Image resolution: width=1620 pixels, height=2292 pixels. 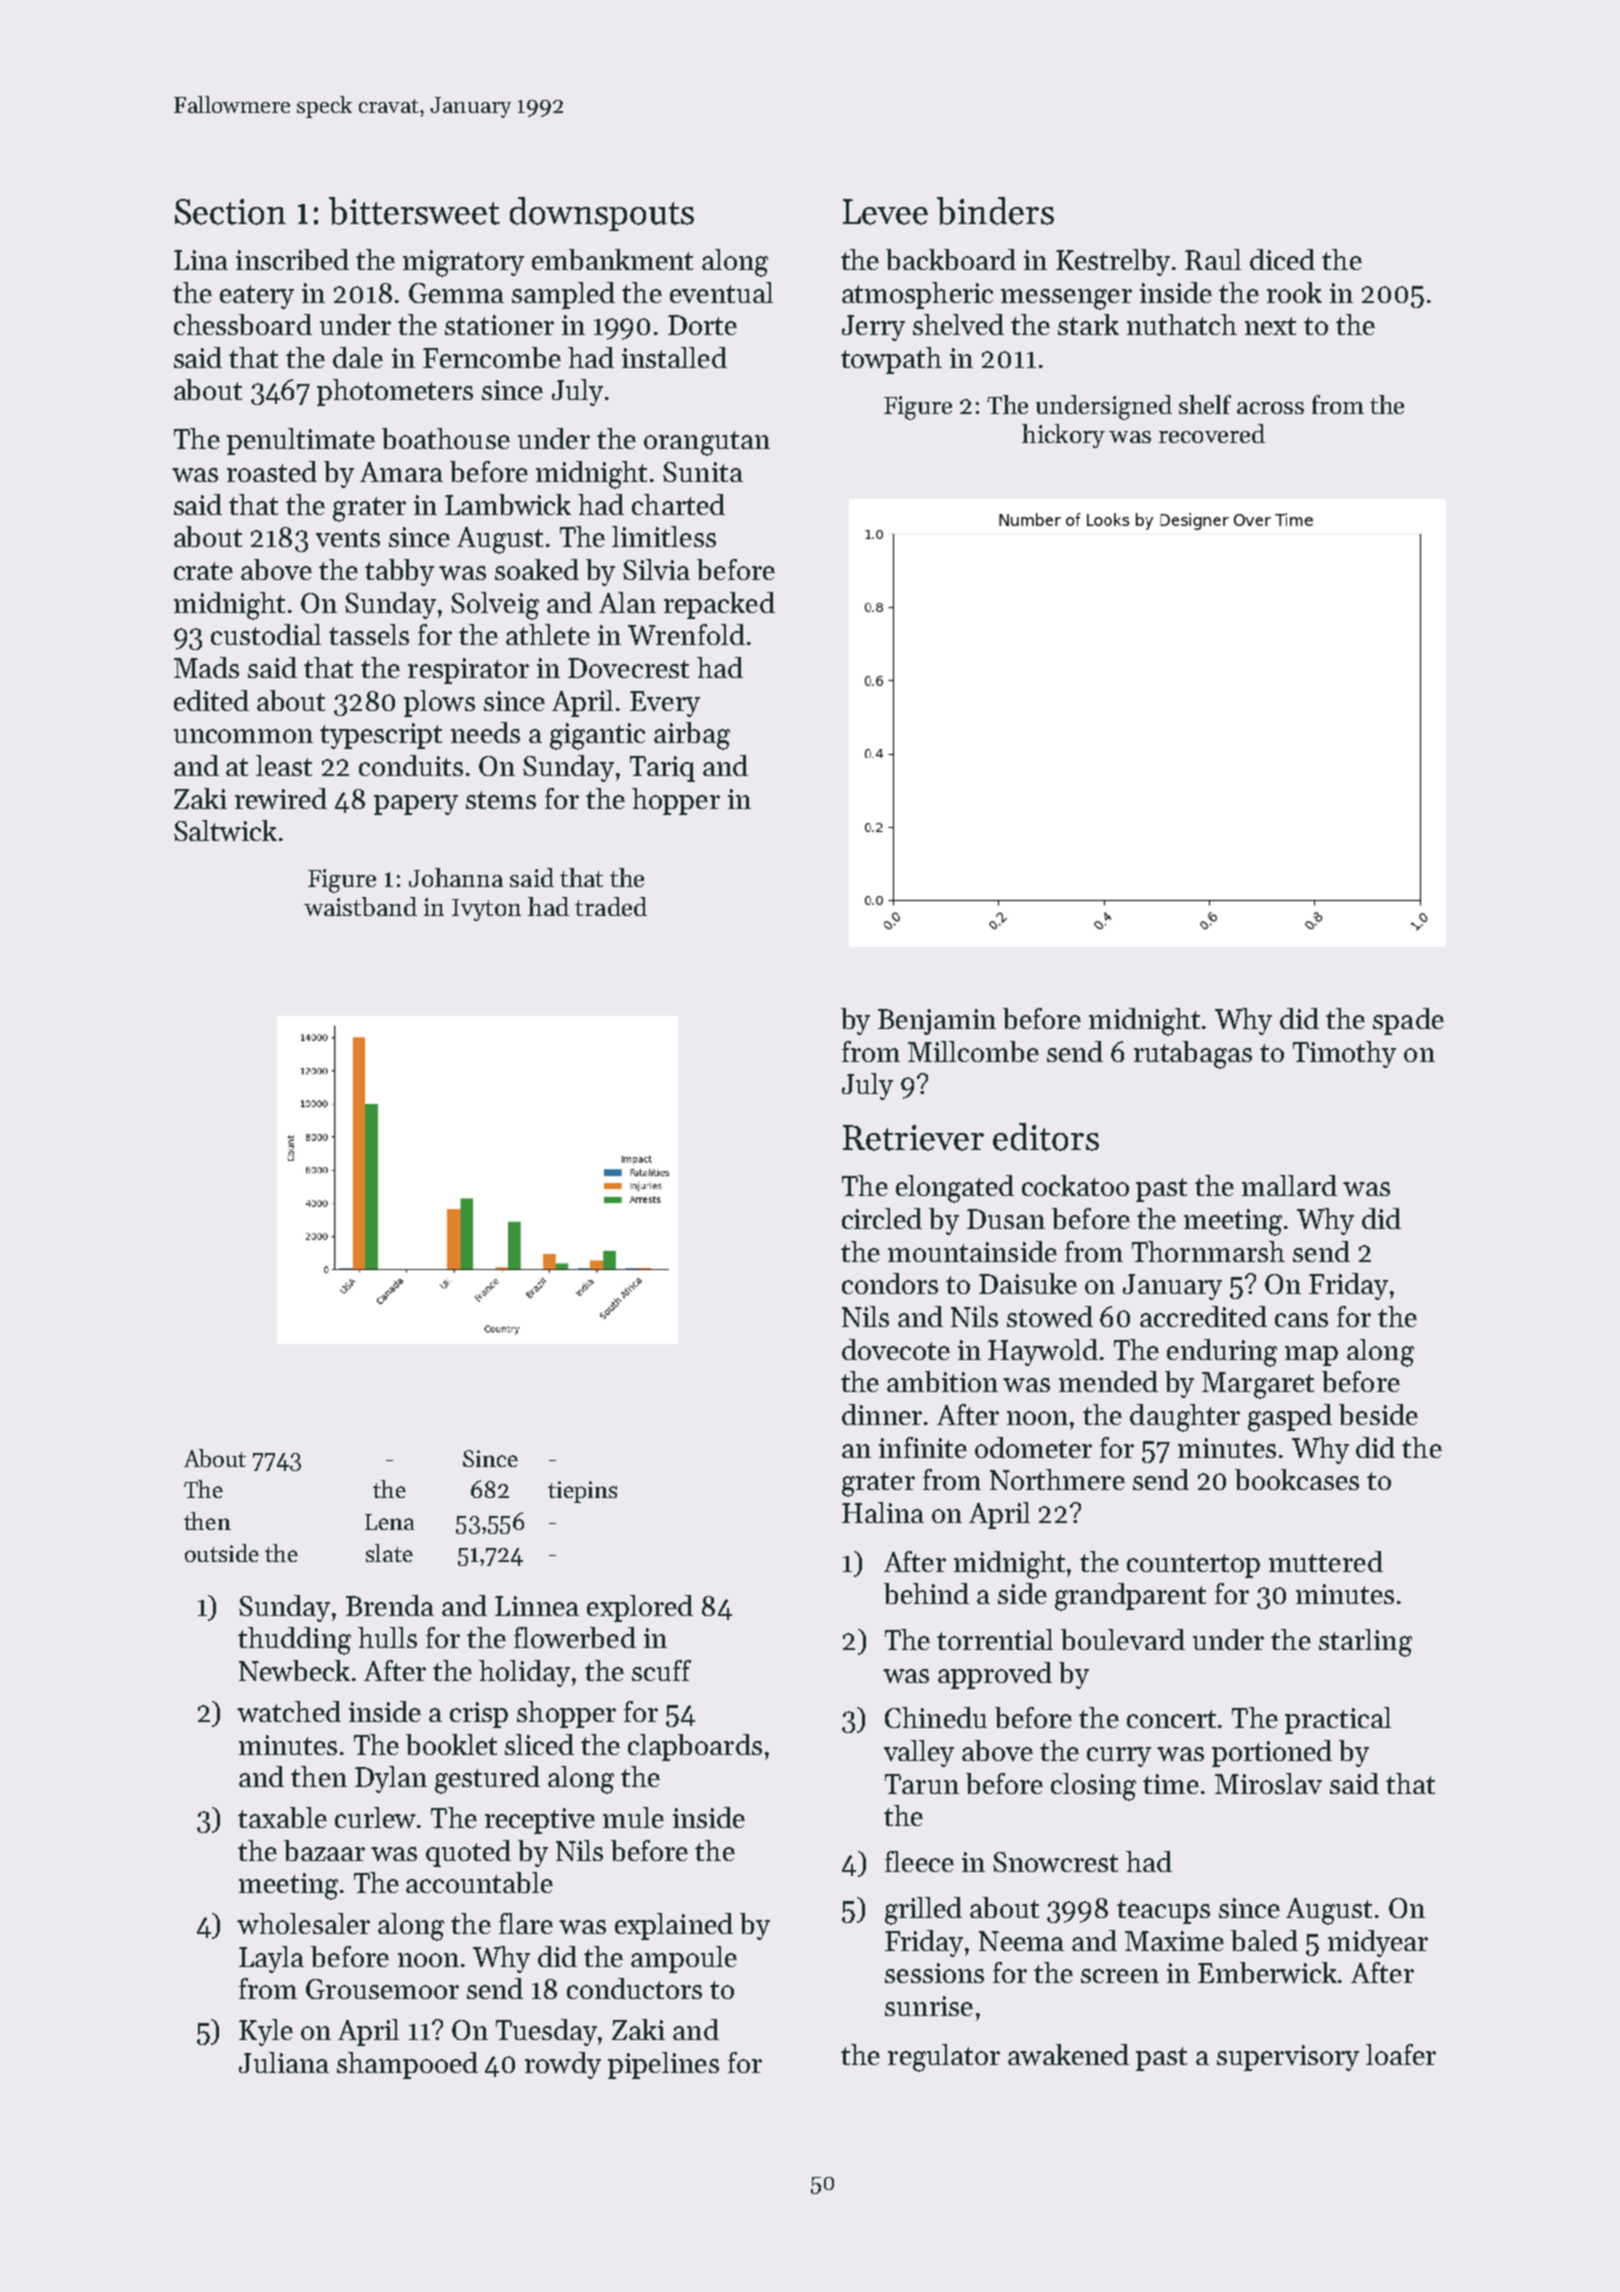 I want to click on chessboard, so click(x=243, y=324).
